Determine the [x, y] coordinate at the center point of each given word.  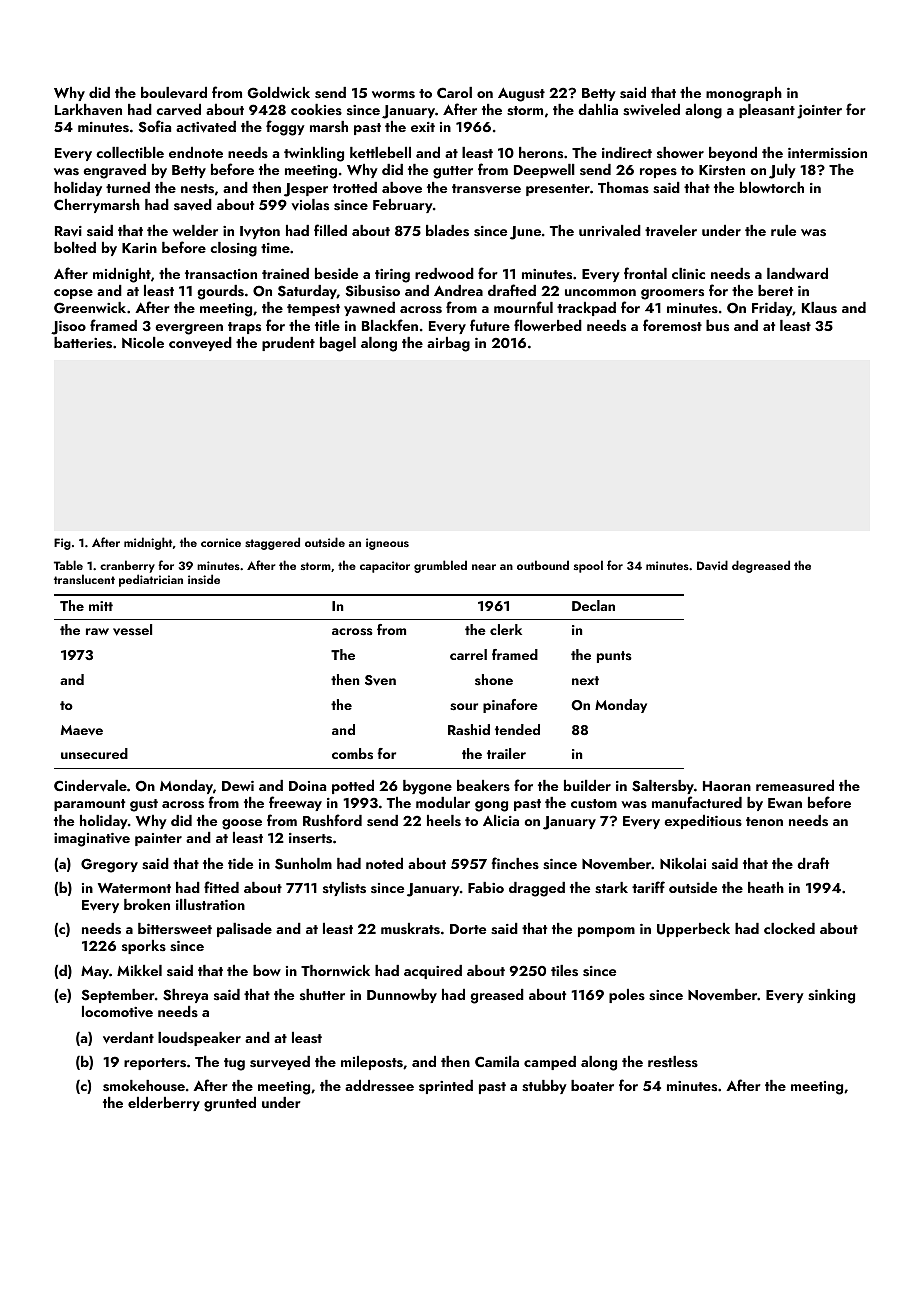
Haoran [727, 786]
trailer [506, 753]
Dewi [238, 786]
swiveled [651, 110]
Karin [139, 248]
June [525, 233]
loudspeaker [199, 1039]
